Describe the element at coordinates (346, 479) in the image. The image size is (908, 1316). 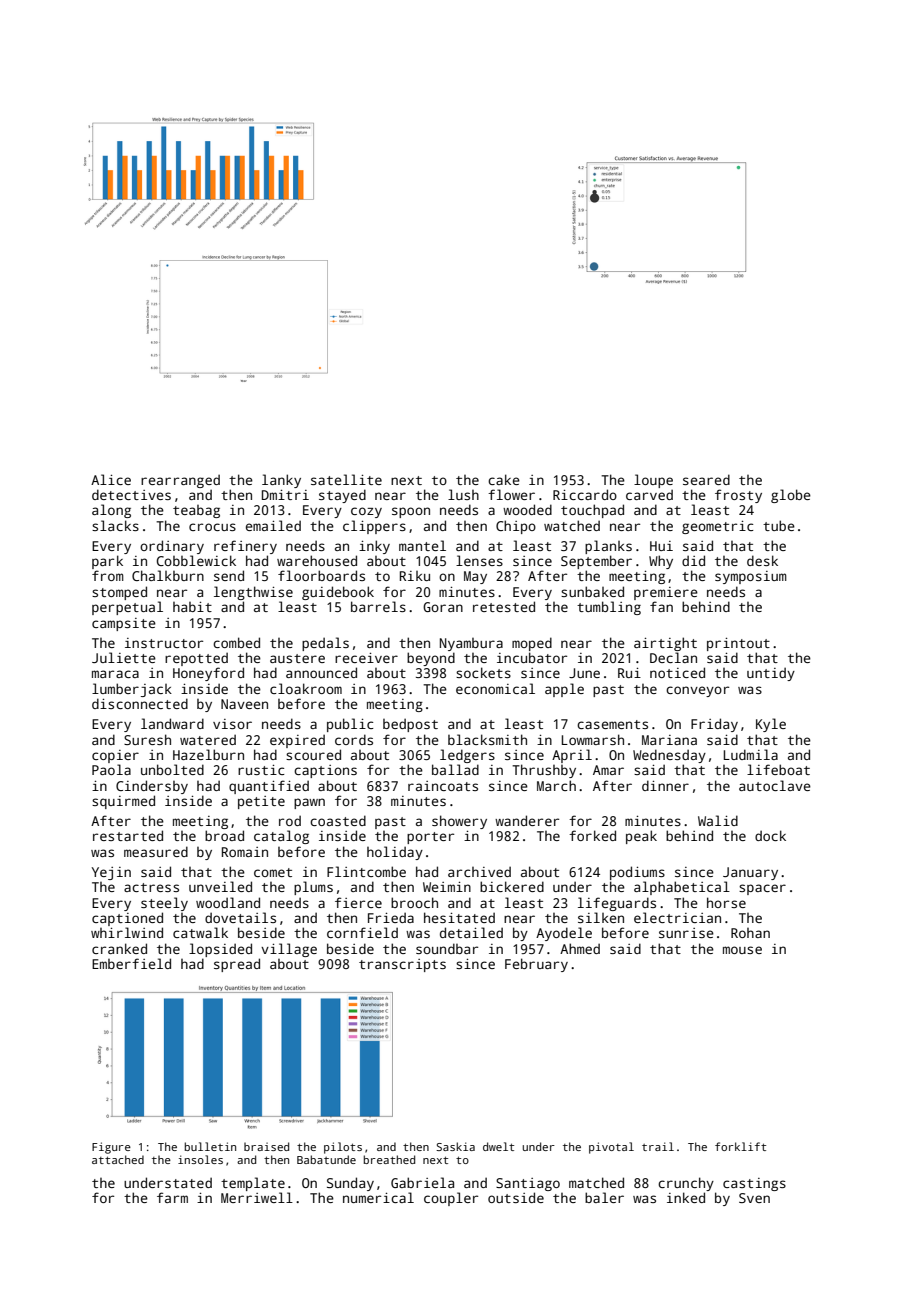
I see `satellite` at that location.
